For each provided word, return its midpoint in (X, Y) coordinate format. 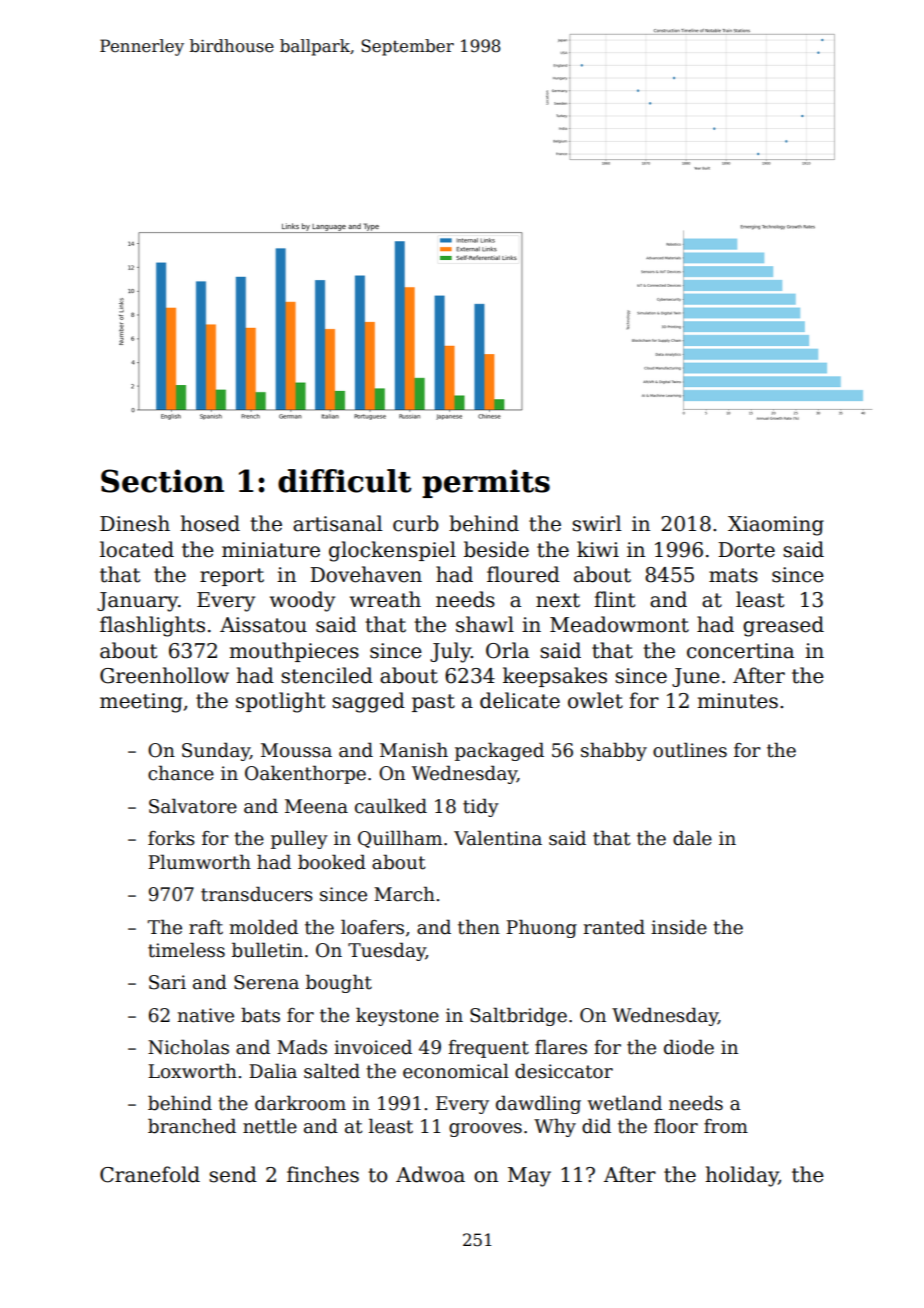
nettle (270, 1126)
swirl (597, 523)
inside (679, 927)
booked (332, 862)
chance (181, 773)
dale (692, 838)
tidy (481, 807)
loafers (372, 927)
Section (162, 481)
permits (486, 483)
